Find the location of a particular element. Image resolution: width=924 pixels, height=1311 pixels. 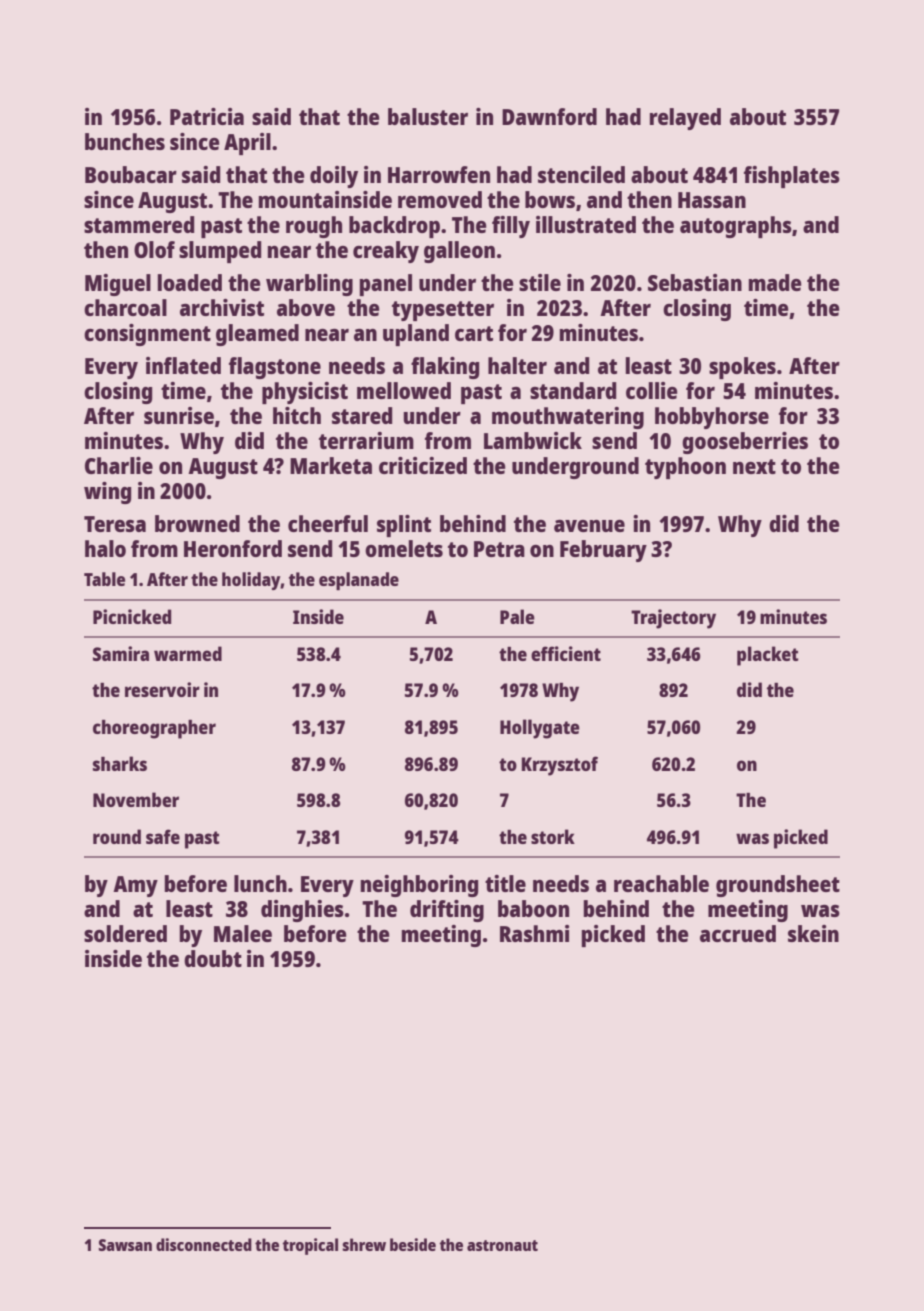

April is located at coordinates (247, 144).
